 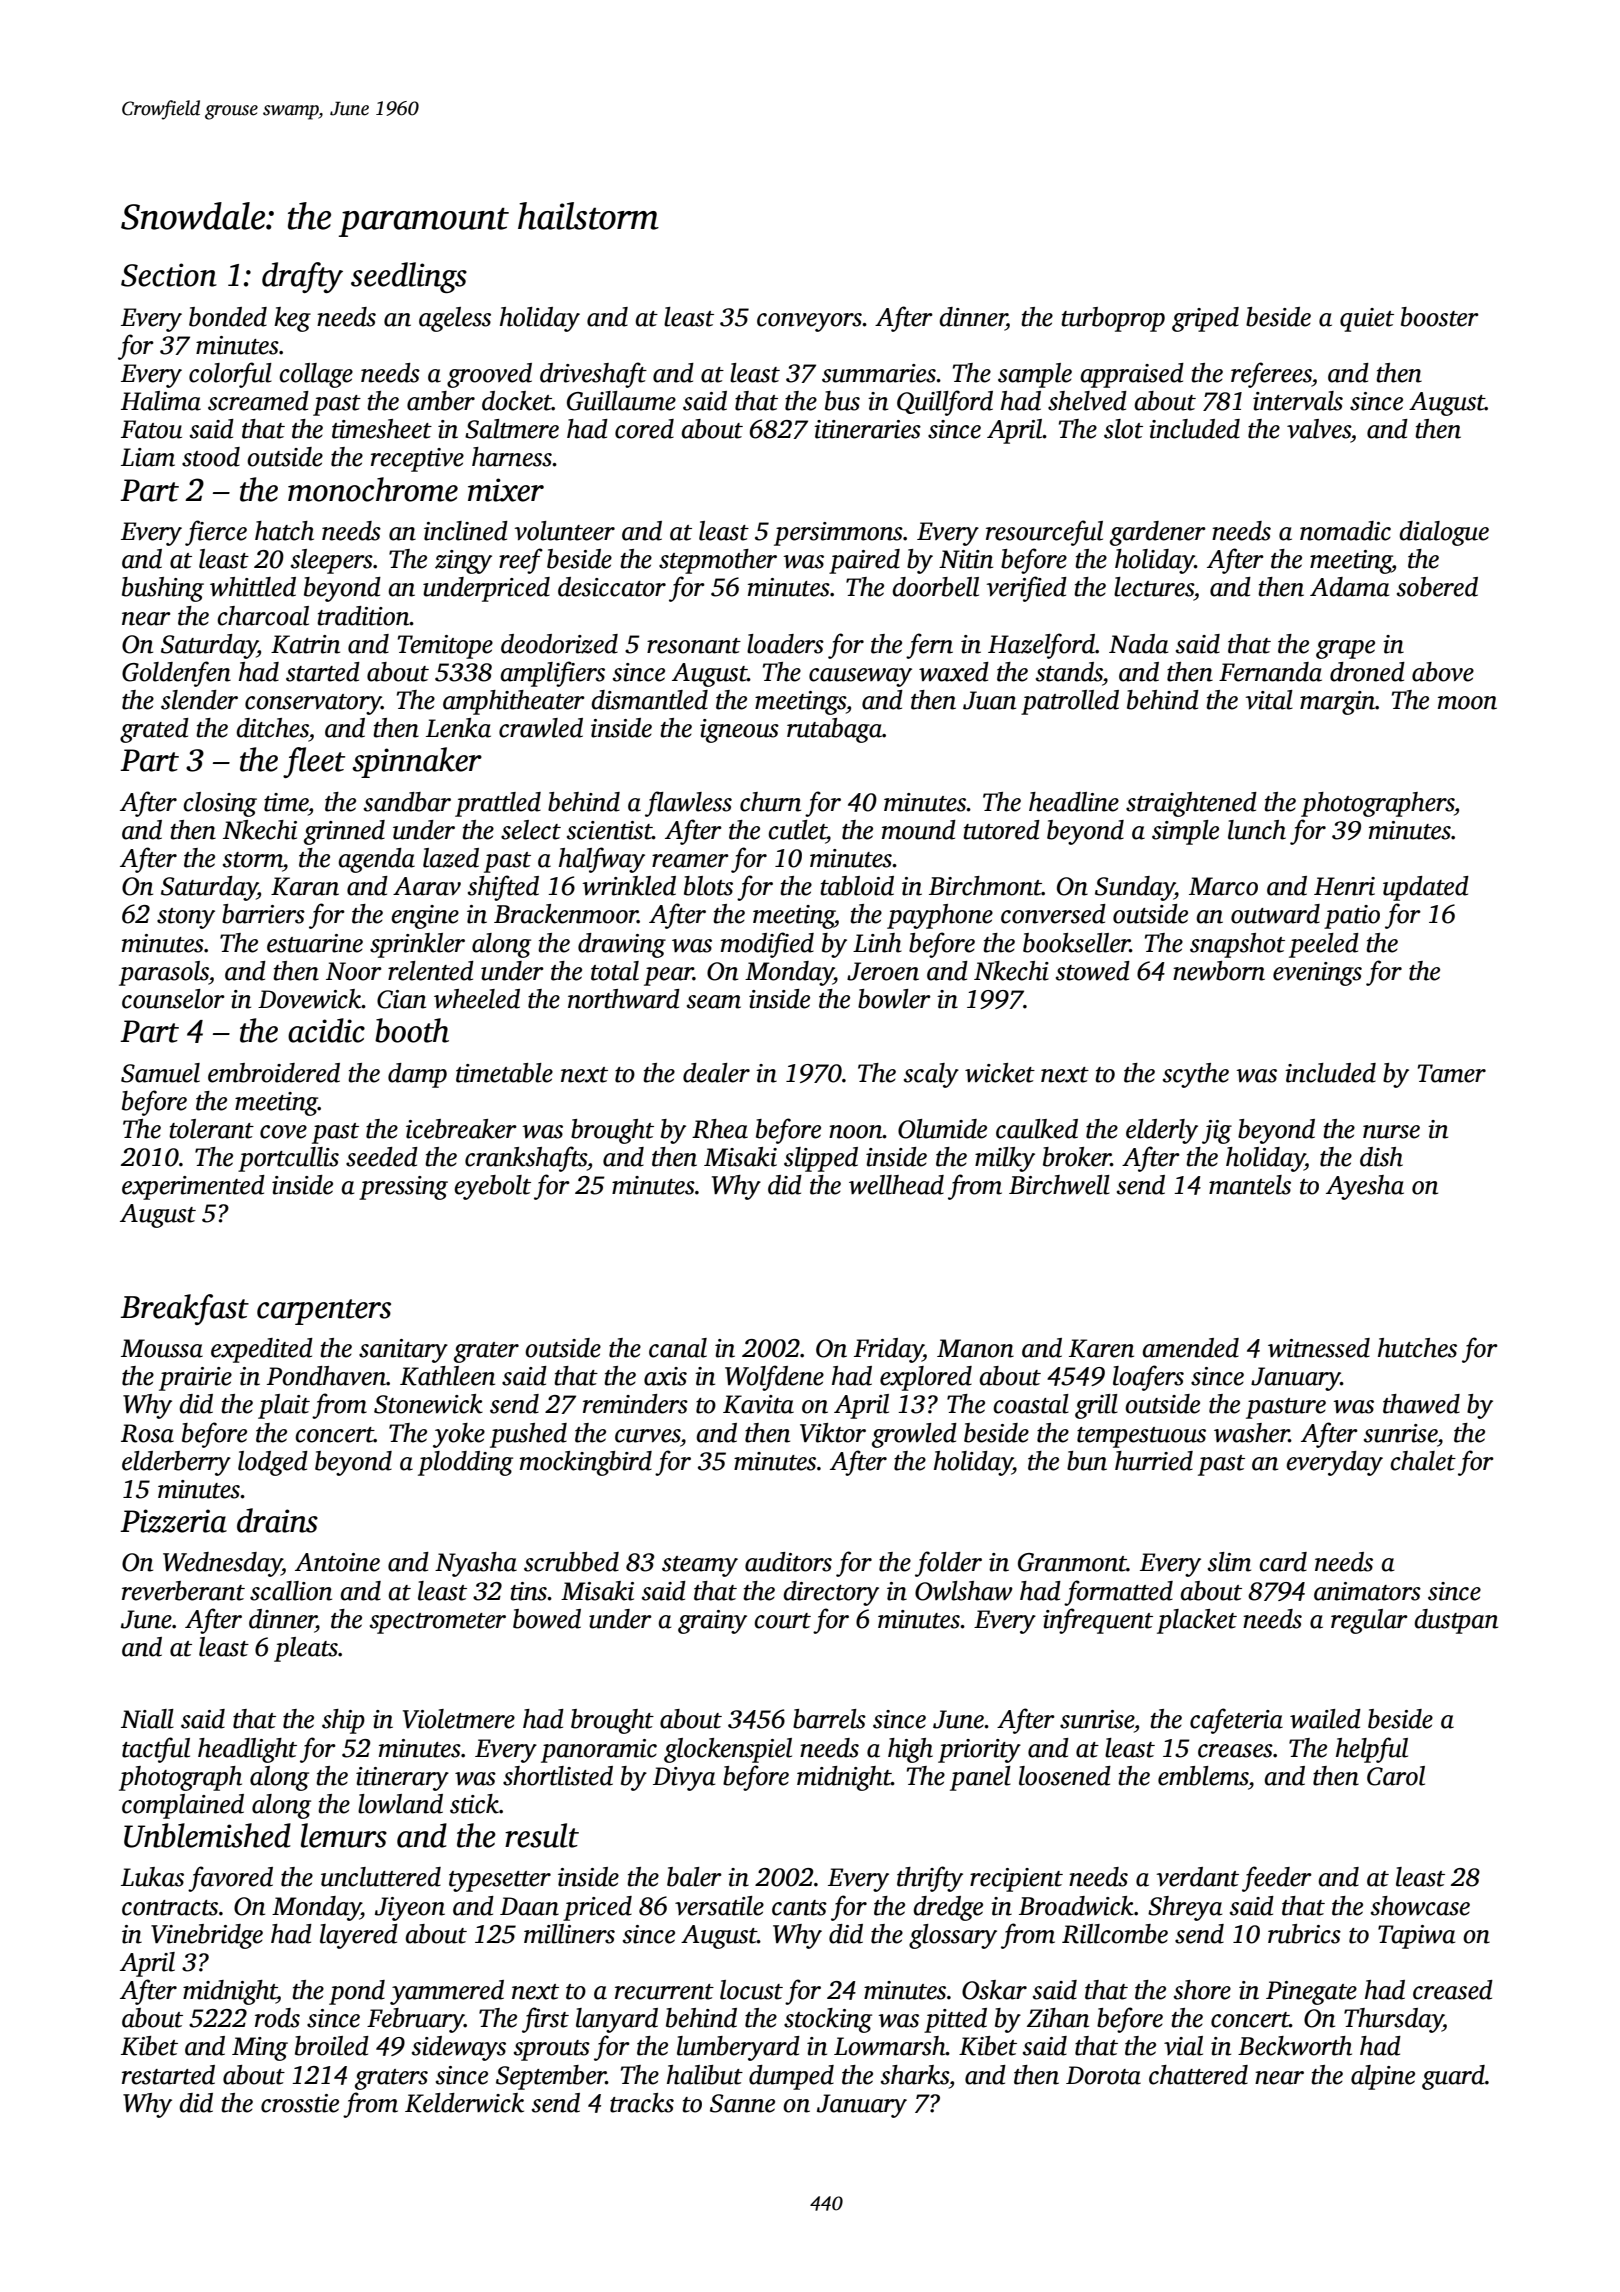 What do you see at coordinates (1059, 1185) in the screenshot?
I see `Birchwell` at bounding box center [1059, 1185].
